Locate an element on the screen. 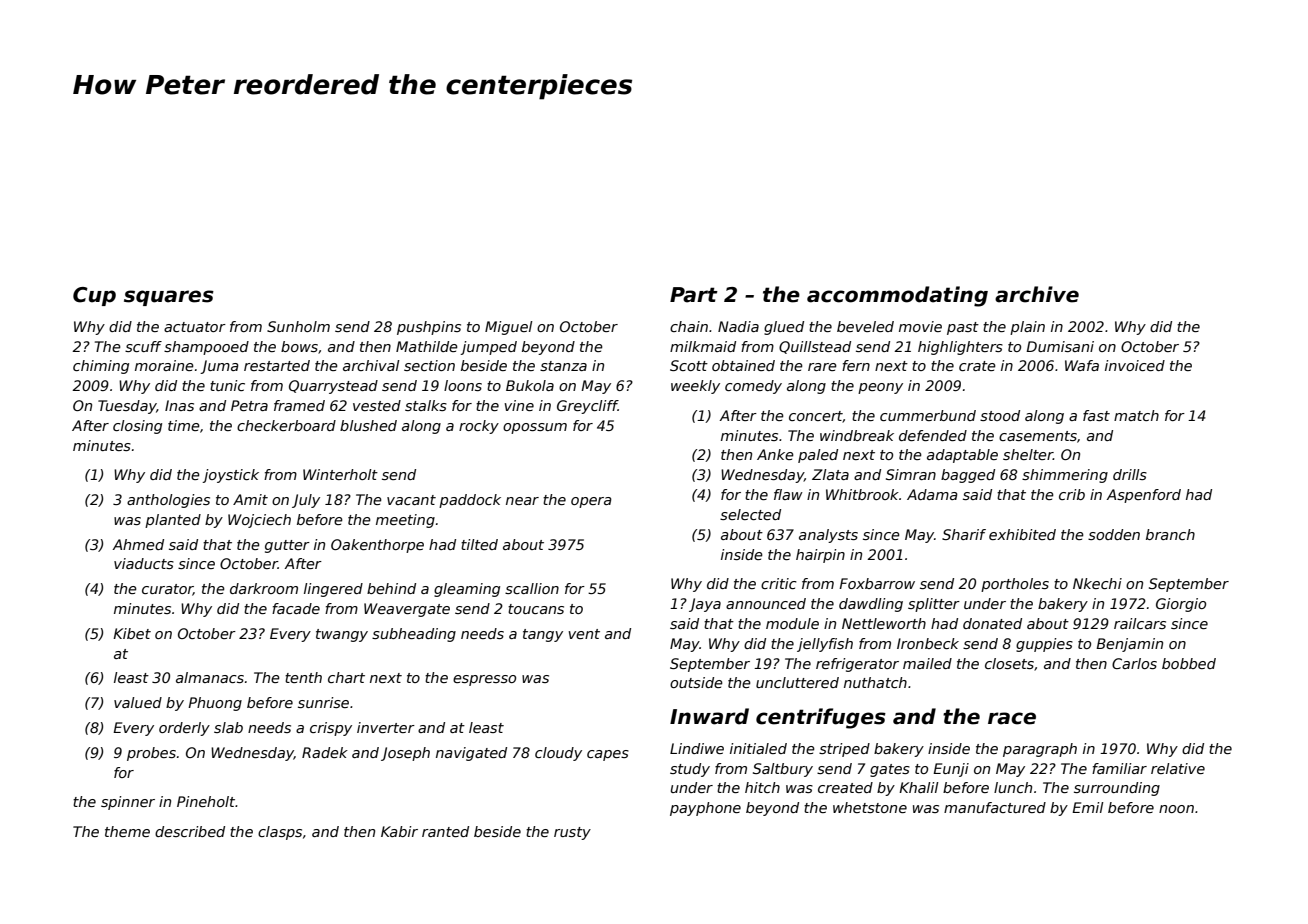  race is located at coordinates (1012, 718).
